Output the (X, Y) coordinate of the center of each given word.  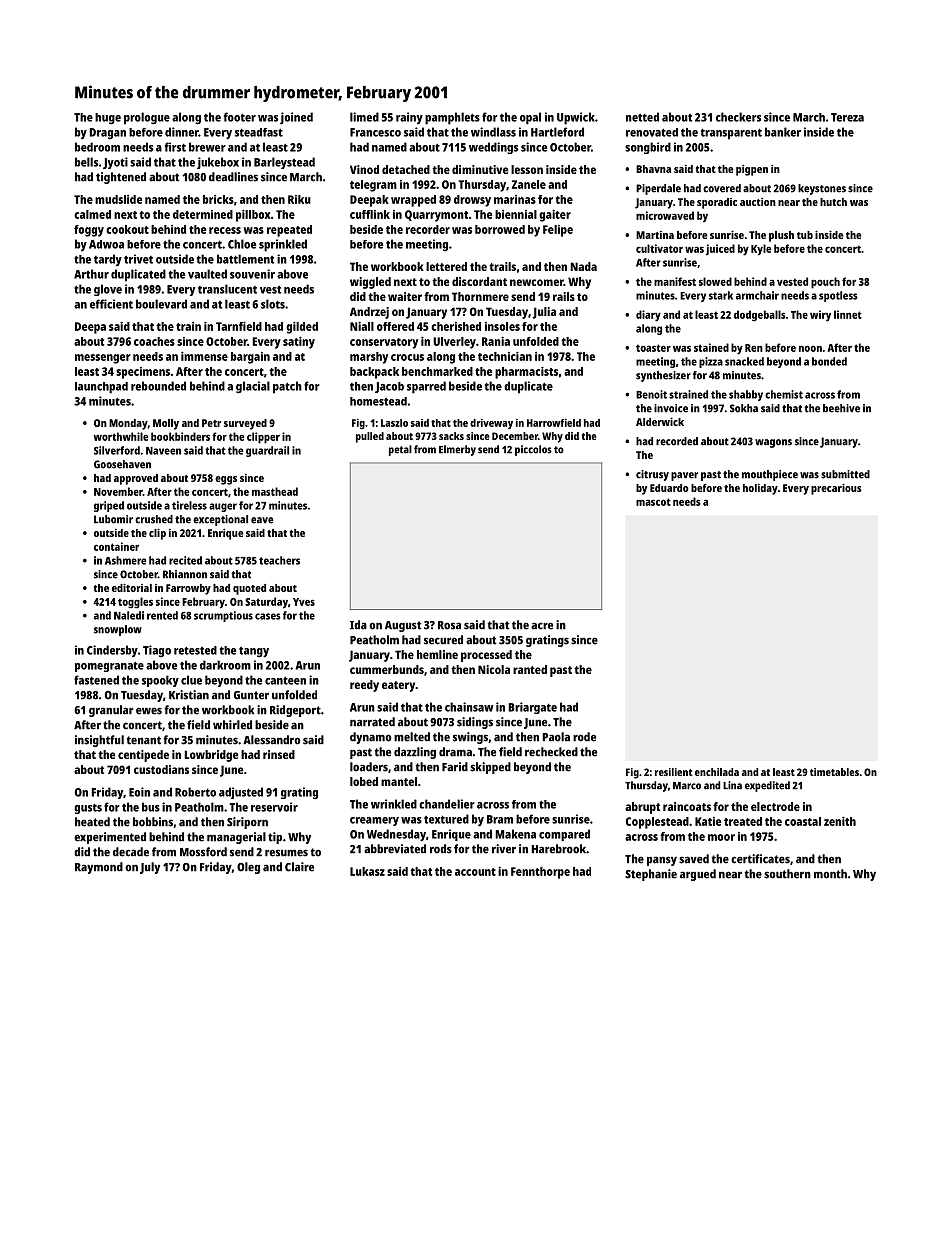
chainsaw (469, 707)
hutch (833, 202)
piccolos (533, 450)
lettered (446, 266)
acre (542, 626)
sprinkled (283, 245)
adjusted (241, 793)
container (116, 546)
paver (684, 476)
